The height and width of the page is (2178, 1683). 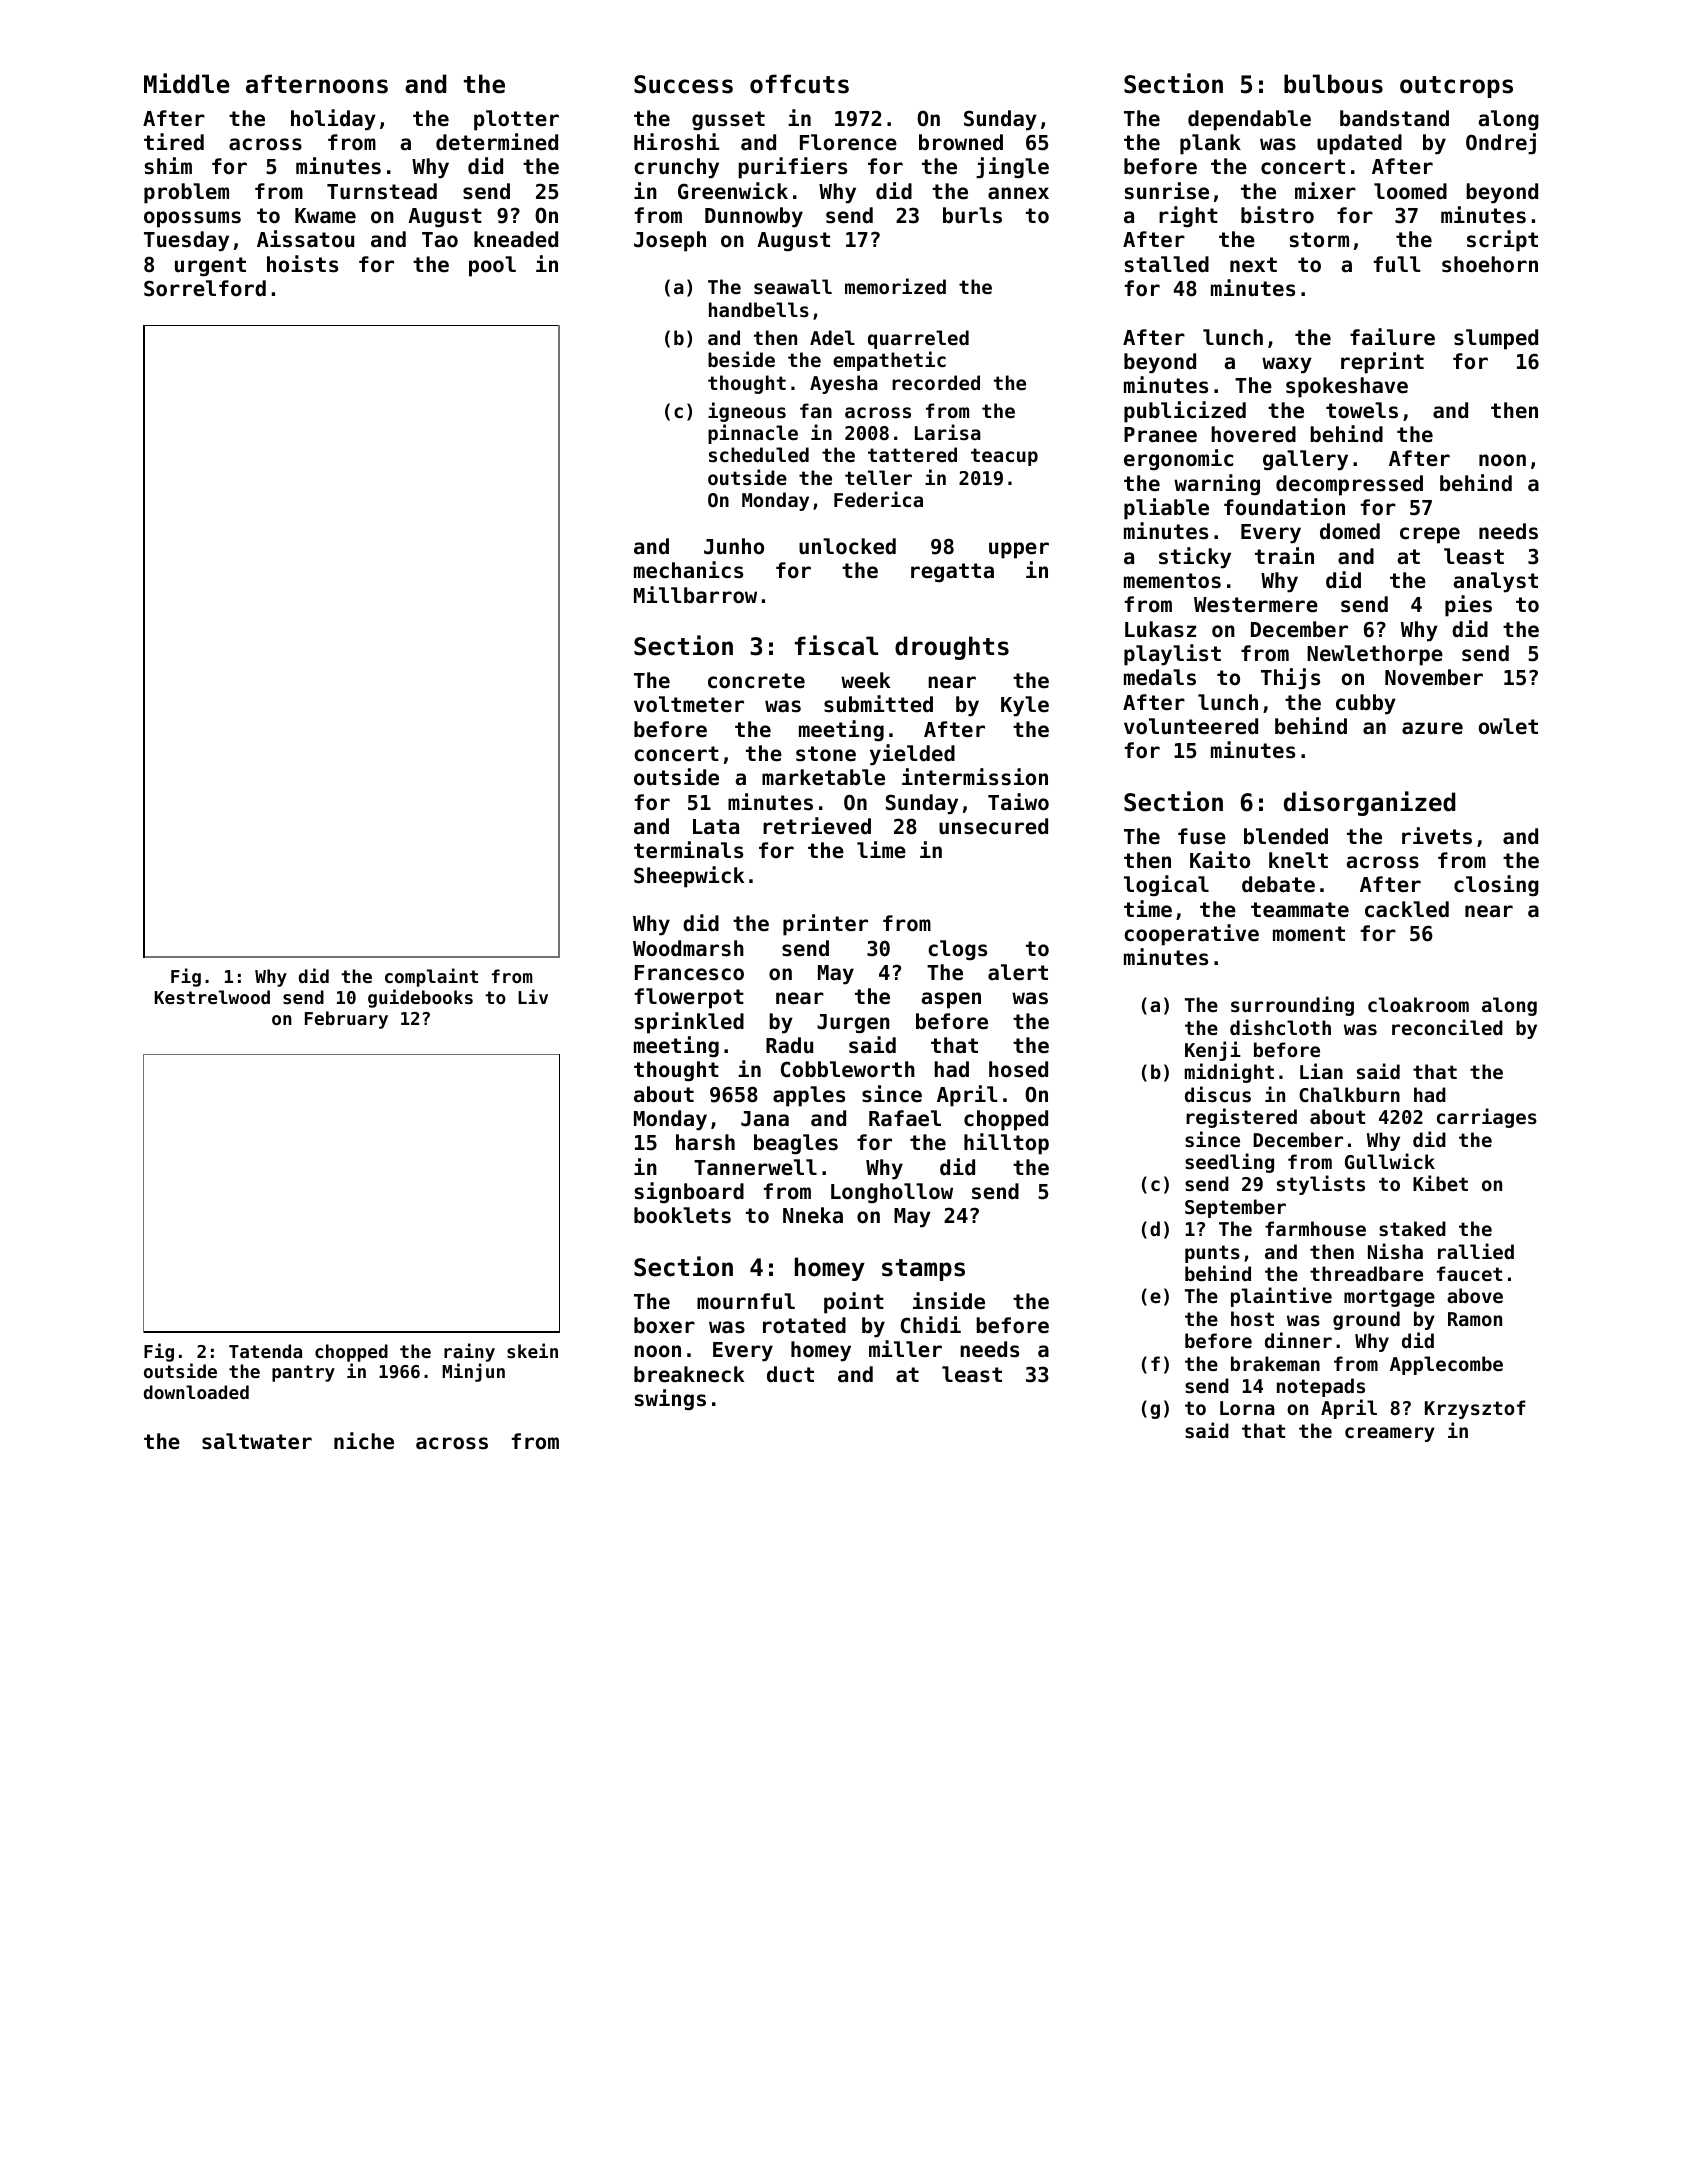 What do you see at coordinates (1333, 84) in the page?
I see `bulbous` at bounding box center [1333, 84].
